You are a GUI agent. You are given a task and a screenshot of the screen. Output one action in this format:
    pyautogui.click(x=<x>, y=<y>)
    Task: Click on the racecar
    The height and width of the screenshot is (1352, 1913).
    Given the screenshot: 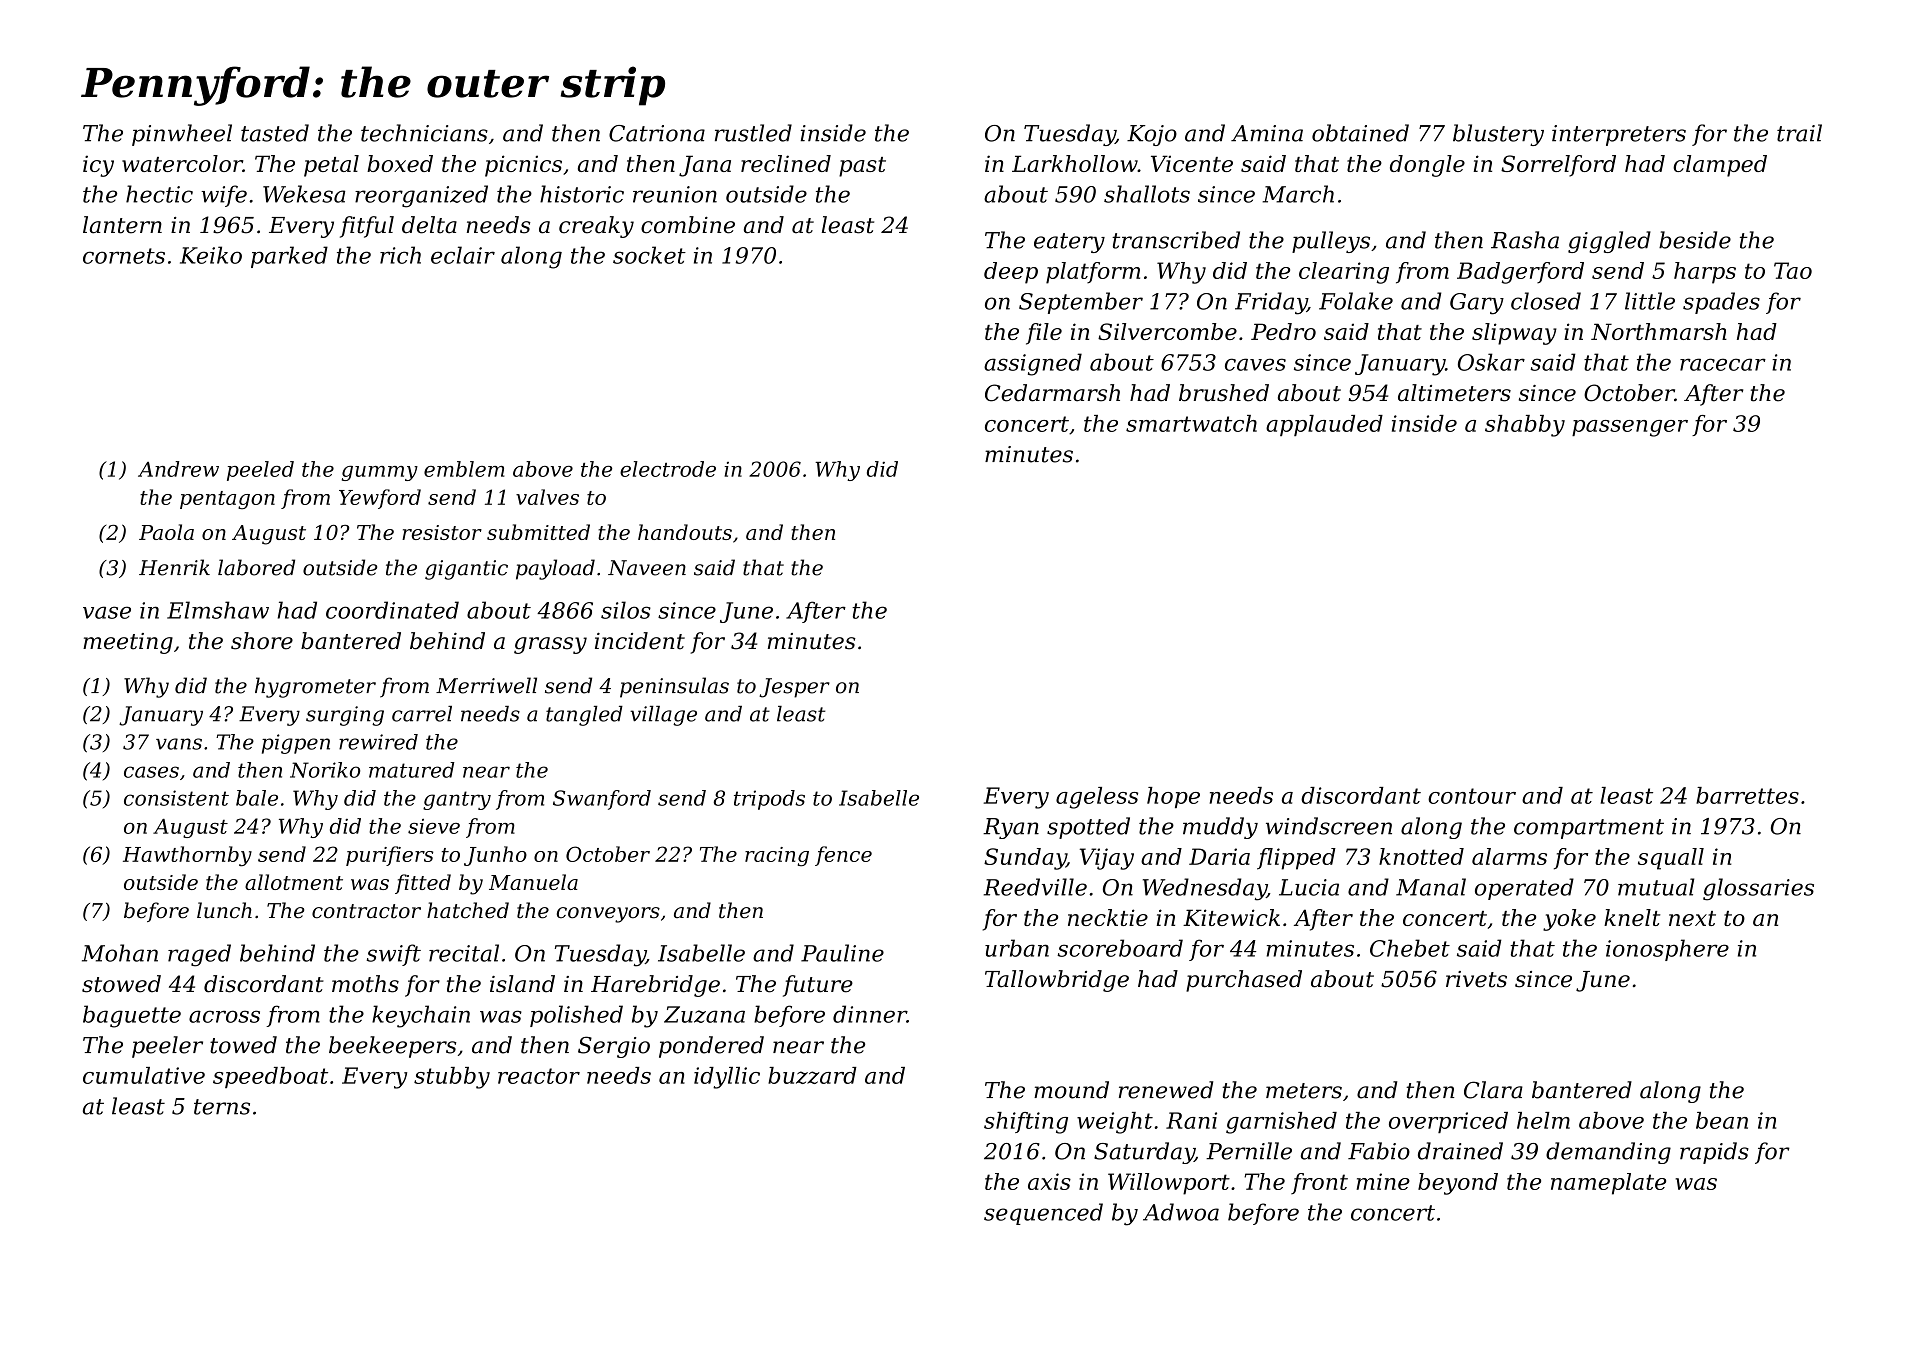 What is the action you would take?
    pyautogui.click(x=1723, y=364)
